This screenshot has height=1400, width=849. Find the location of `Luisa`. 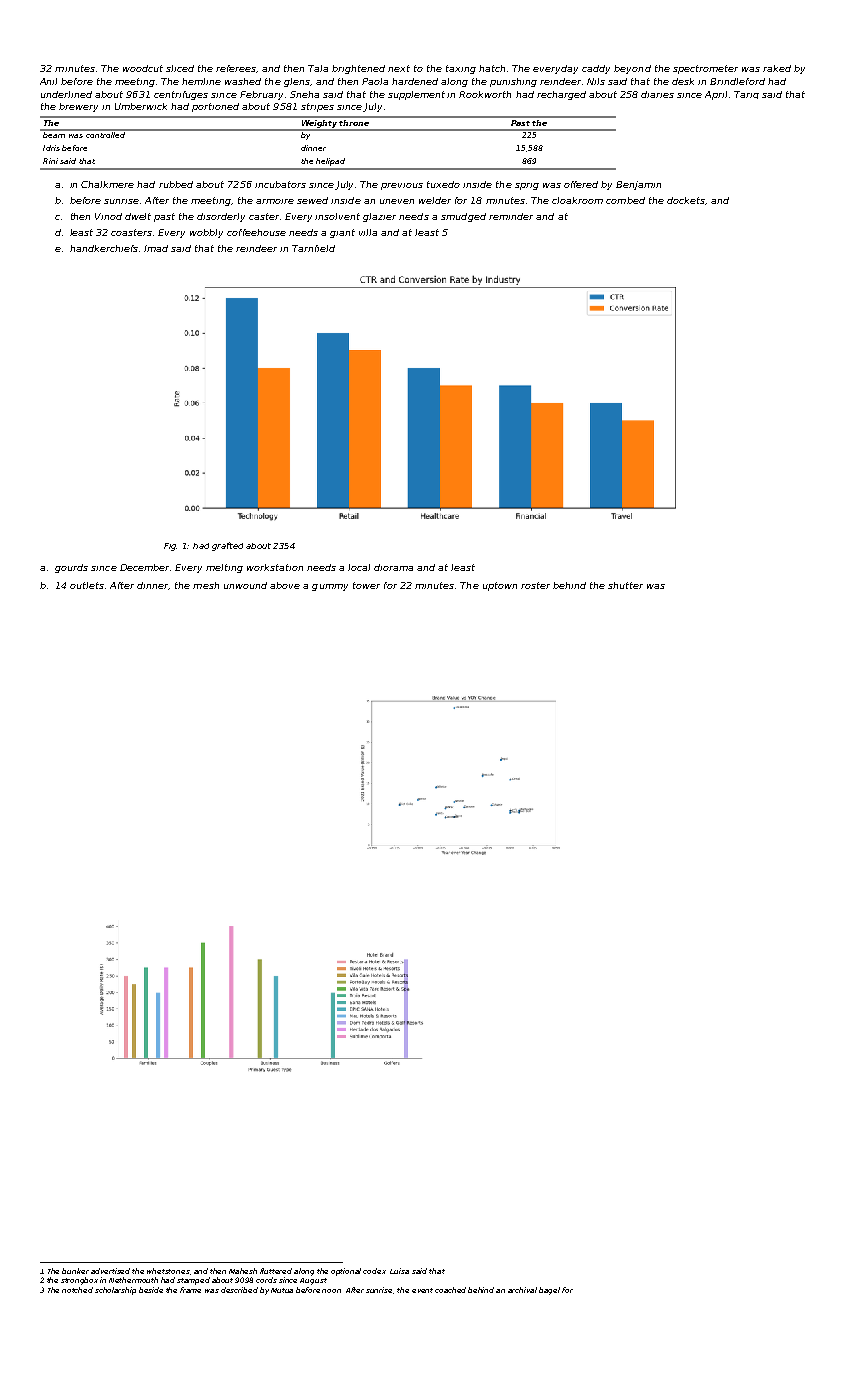

Luisa is located at coordinates (399, 1271).
